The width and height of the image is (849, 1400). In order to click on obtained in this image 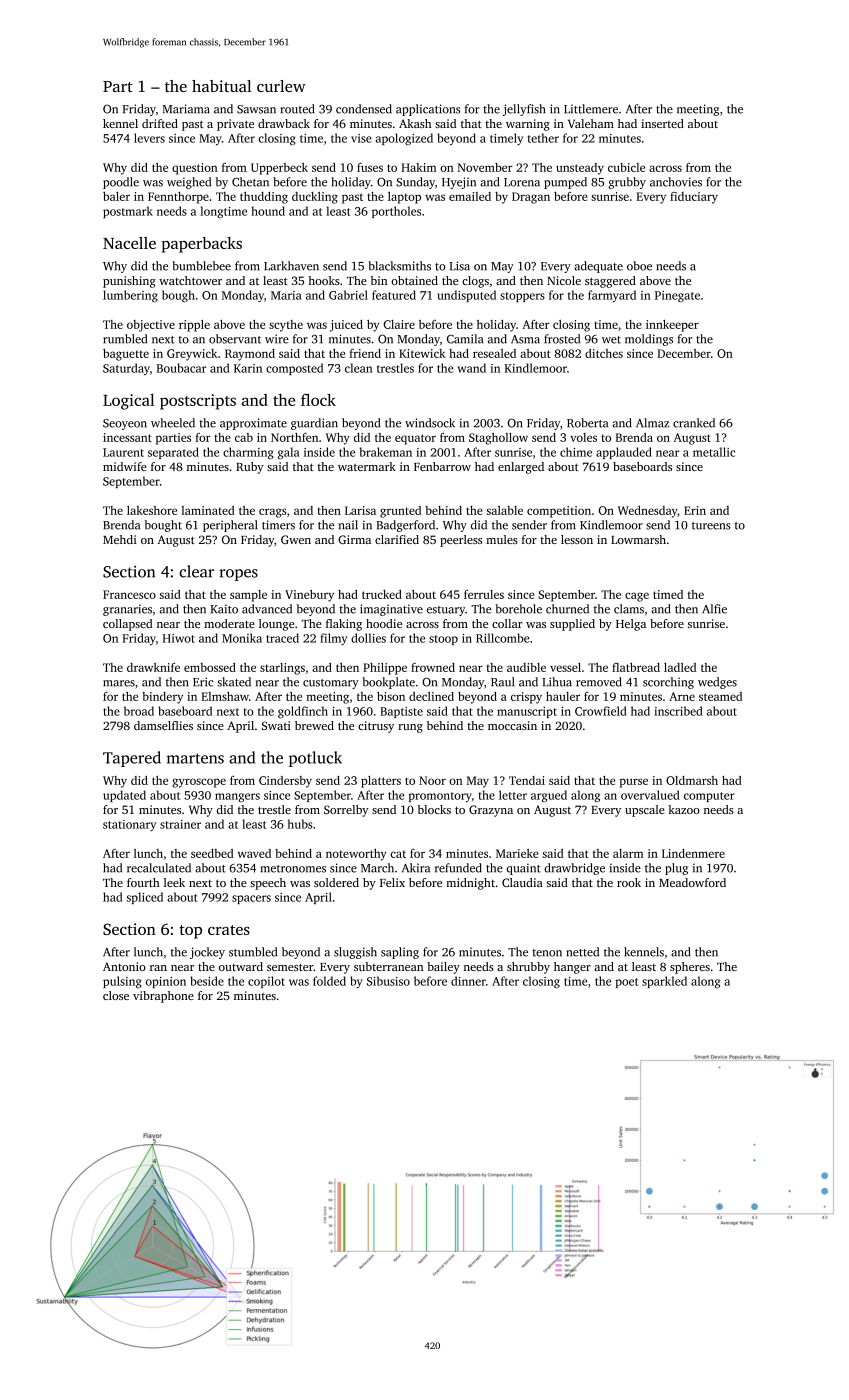, I will do `click(414, 280)`.
